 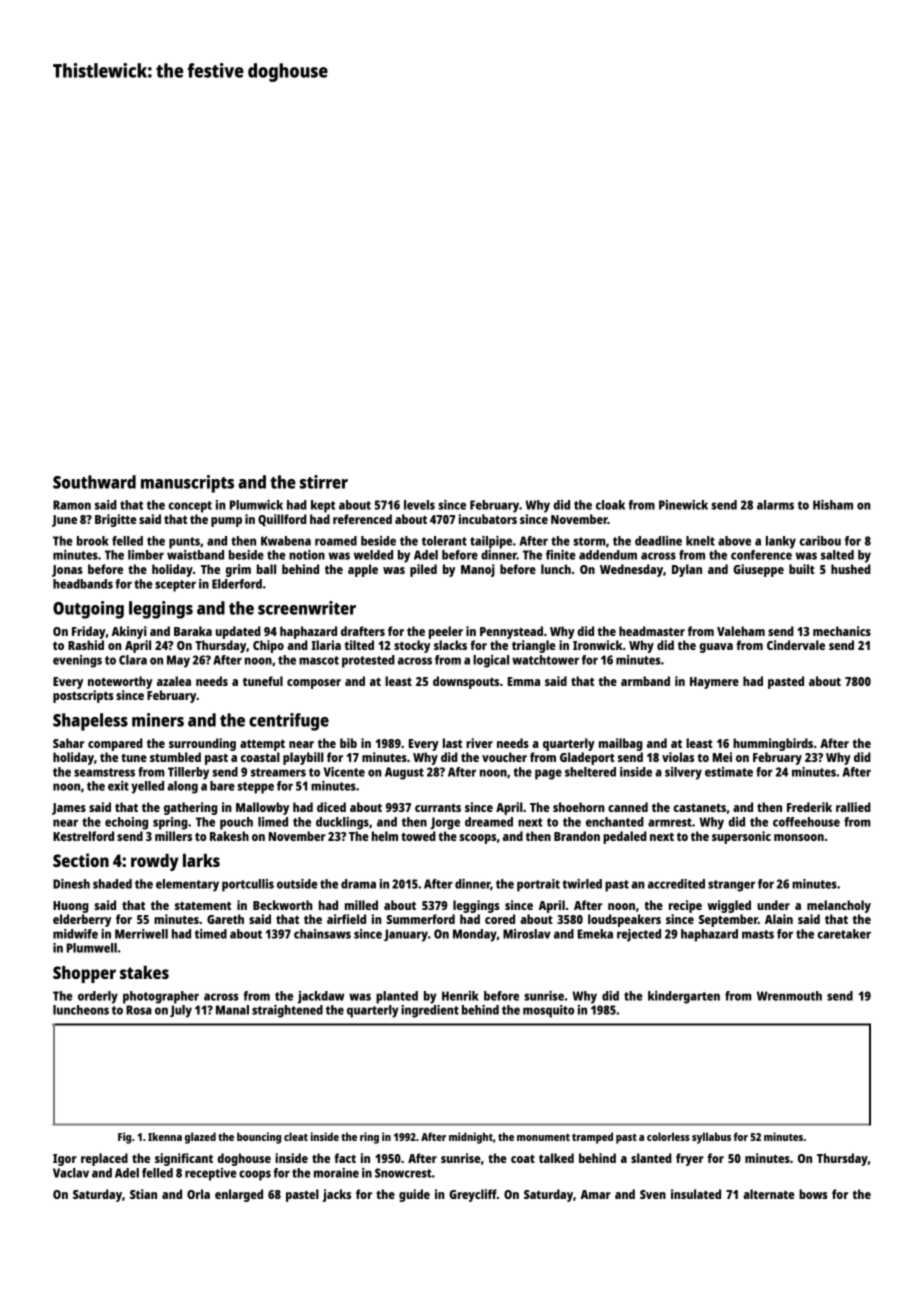 I want to click on Southward, so click(x=94, y=482).
